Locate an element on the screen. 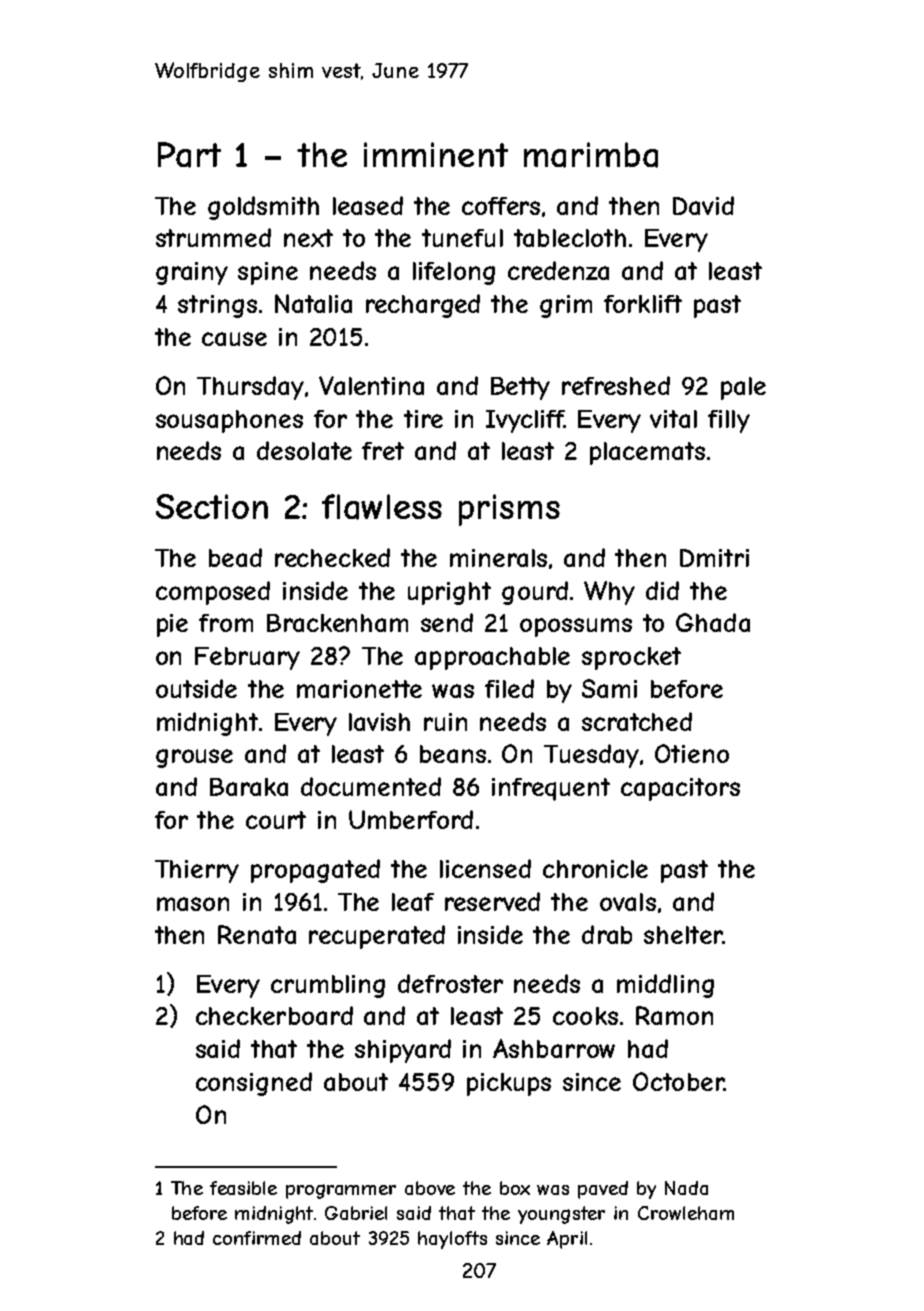  Ghada is located at coordinates (713, 622).
